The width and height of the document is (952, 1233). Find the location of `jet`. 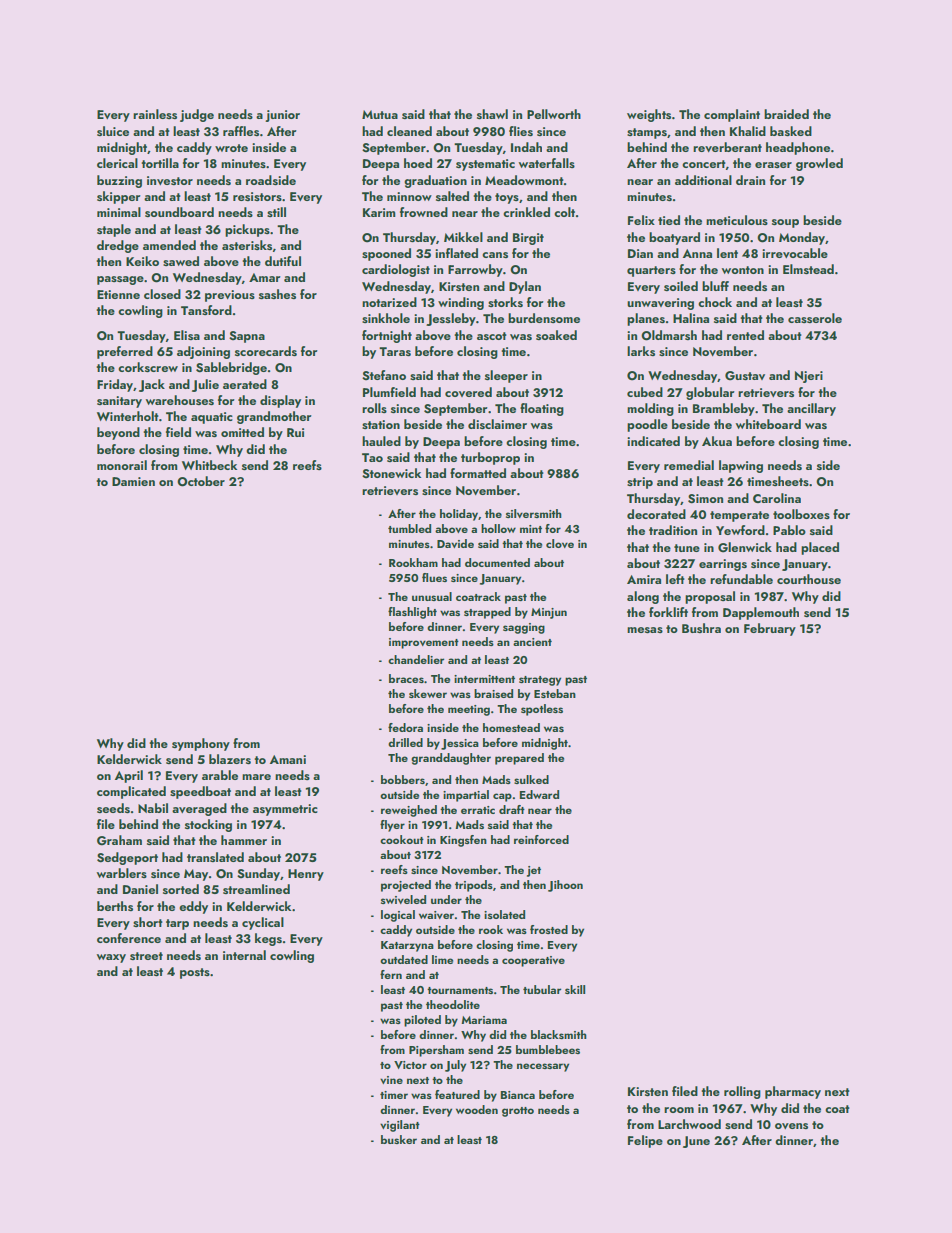

jet is located at coordinates (534, 871).
